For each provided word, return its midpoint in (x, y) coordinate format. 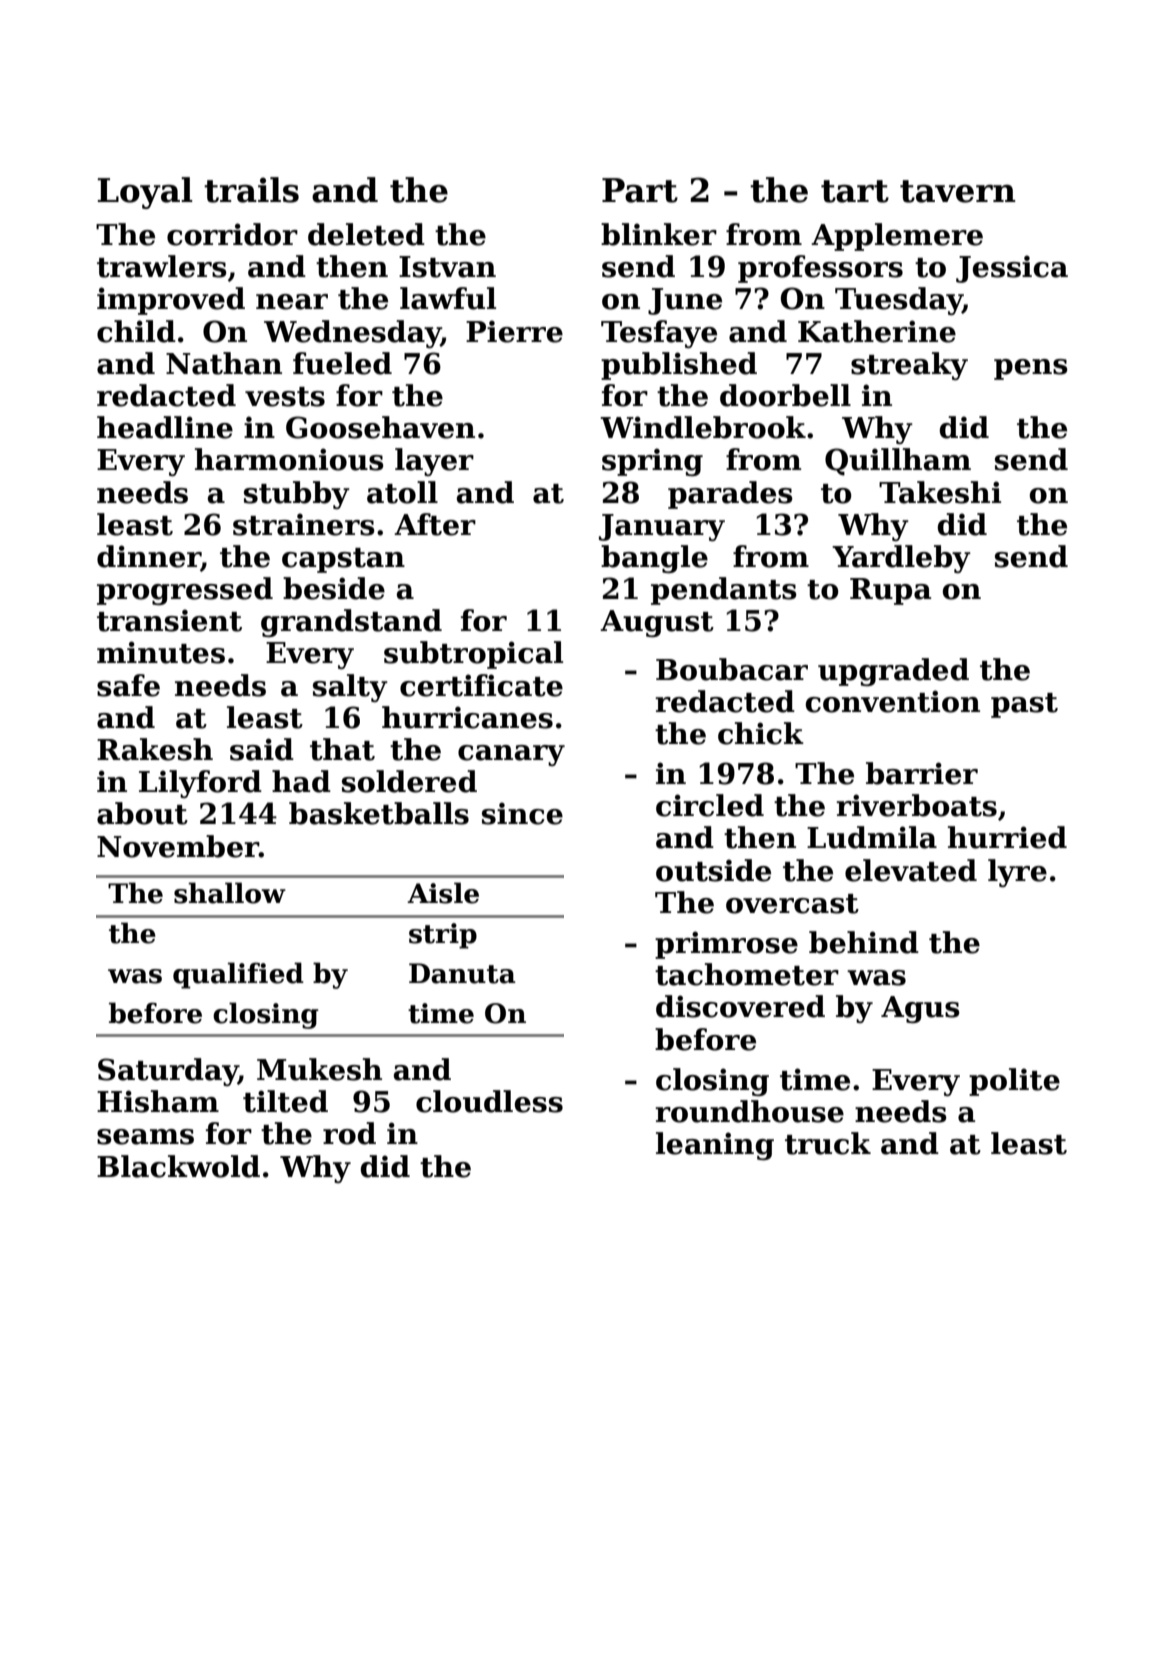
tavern (958, 191)
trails (251, 190)
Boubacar (732, 669)
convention (893, 701)
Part (640, 190)
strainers (304, 524)
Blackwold (178, 1166)
